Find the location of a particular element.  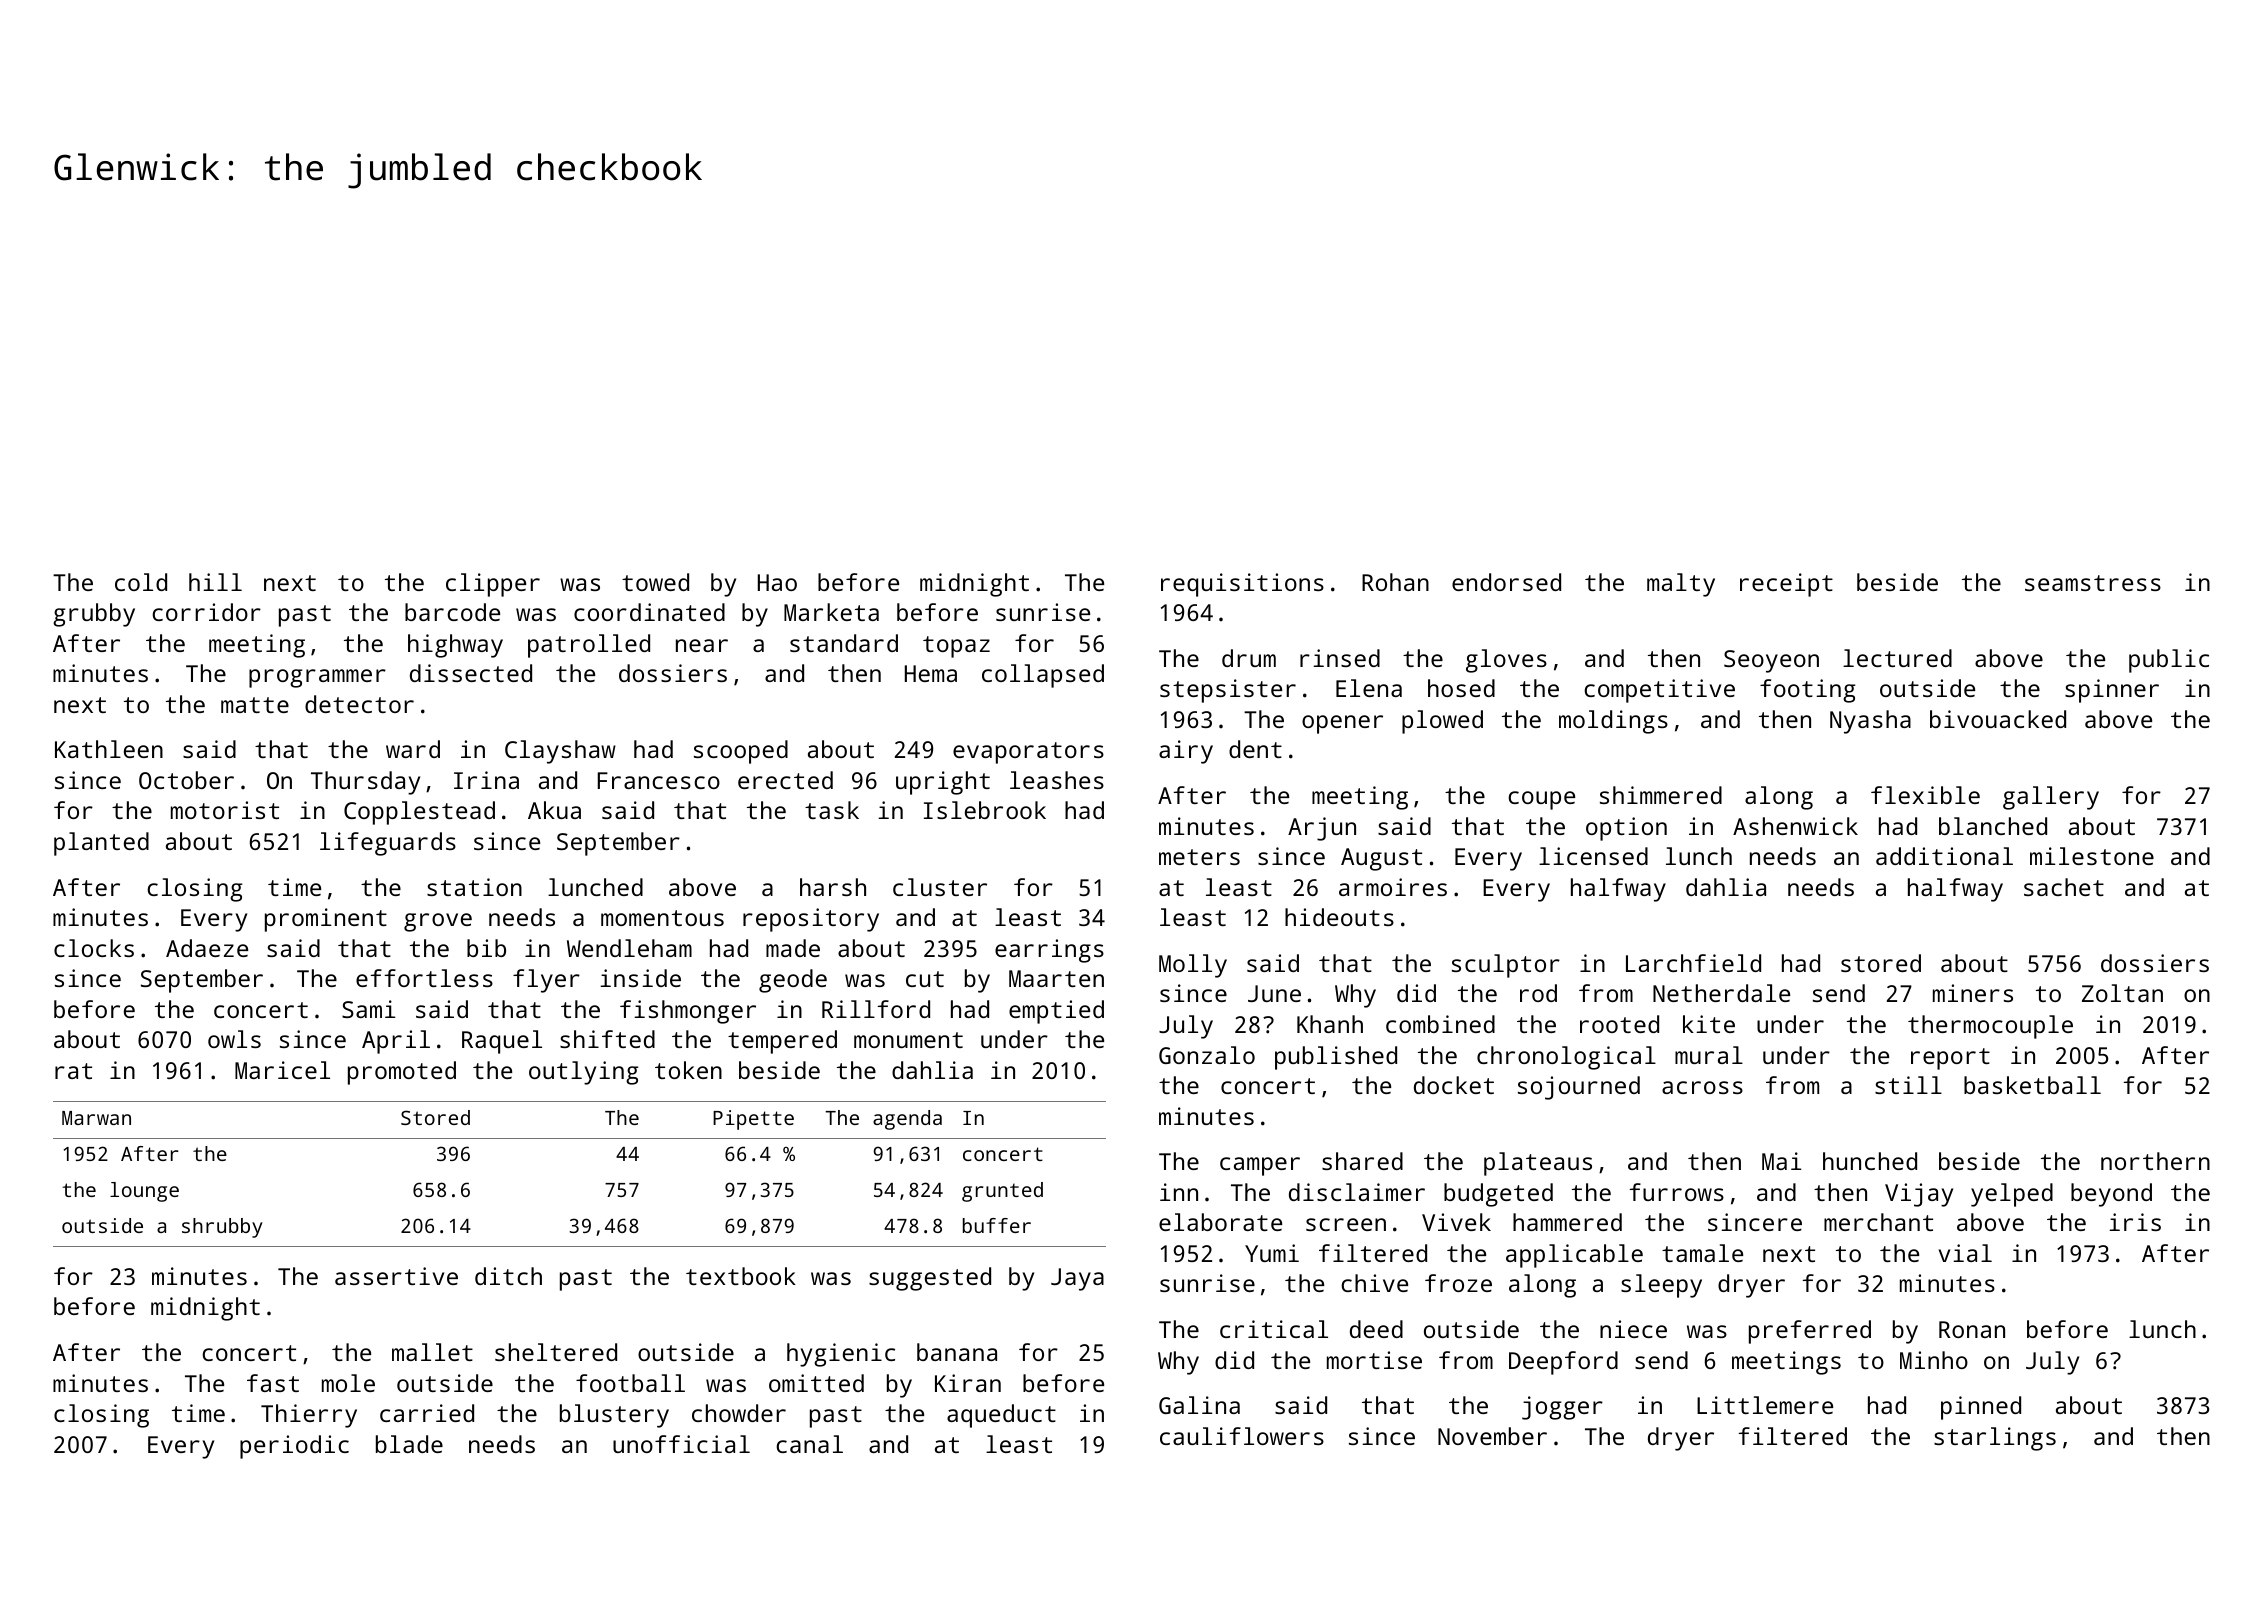

gallery is located at coordinates (2051, 798).
